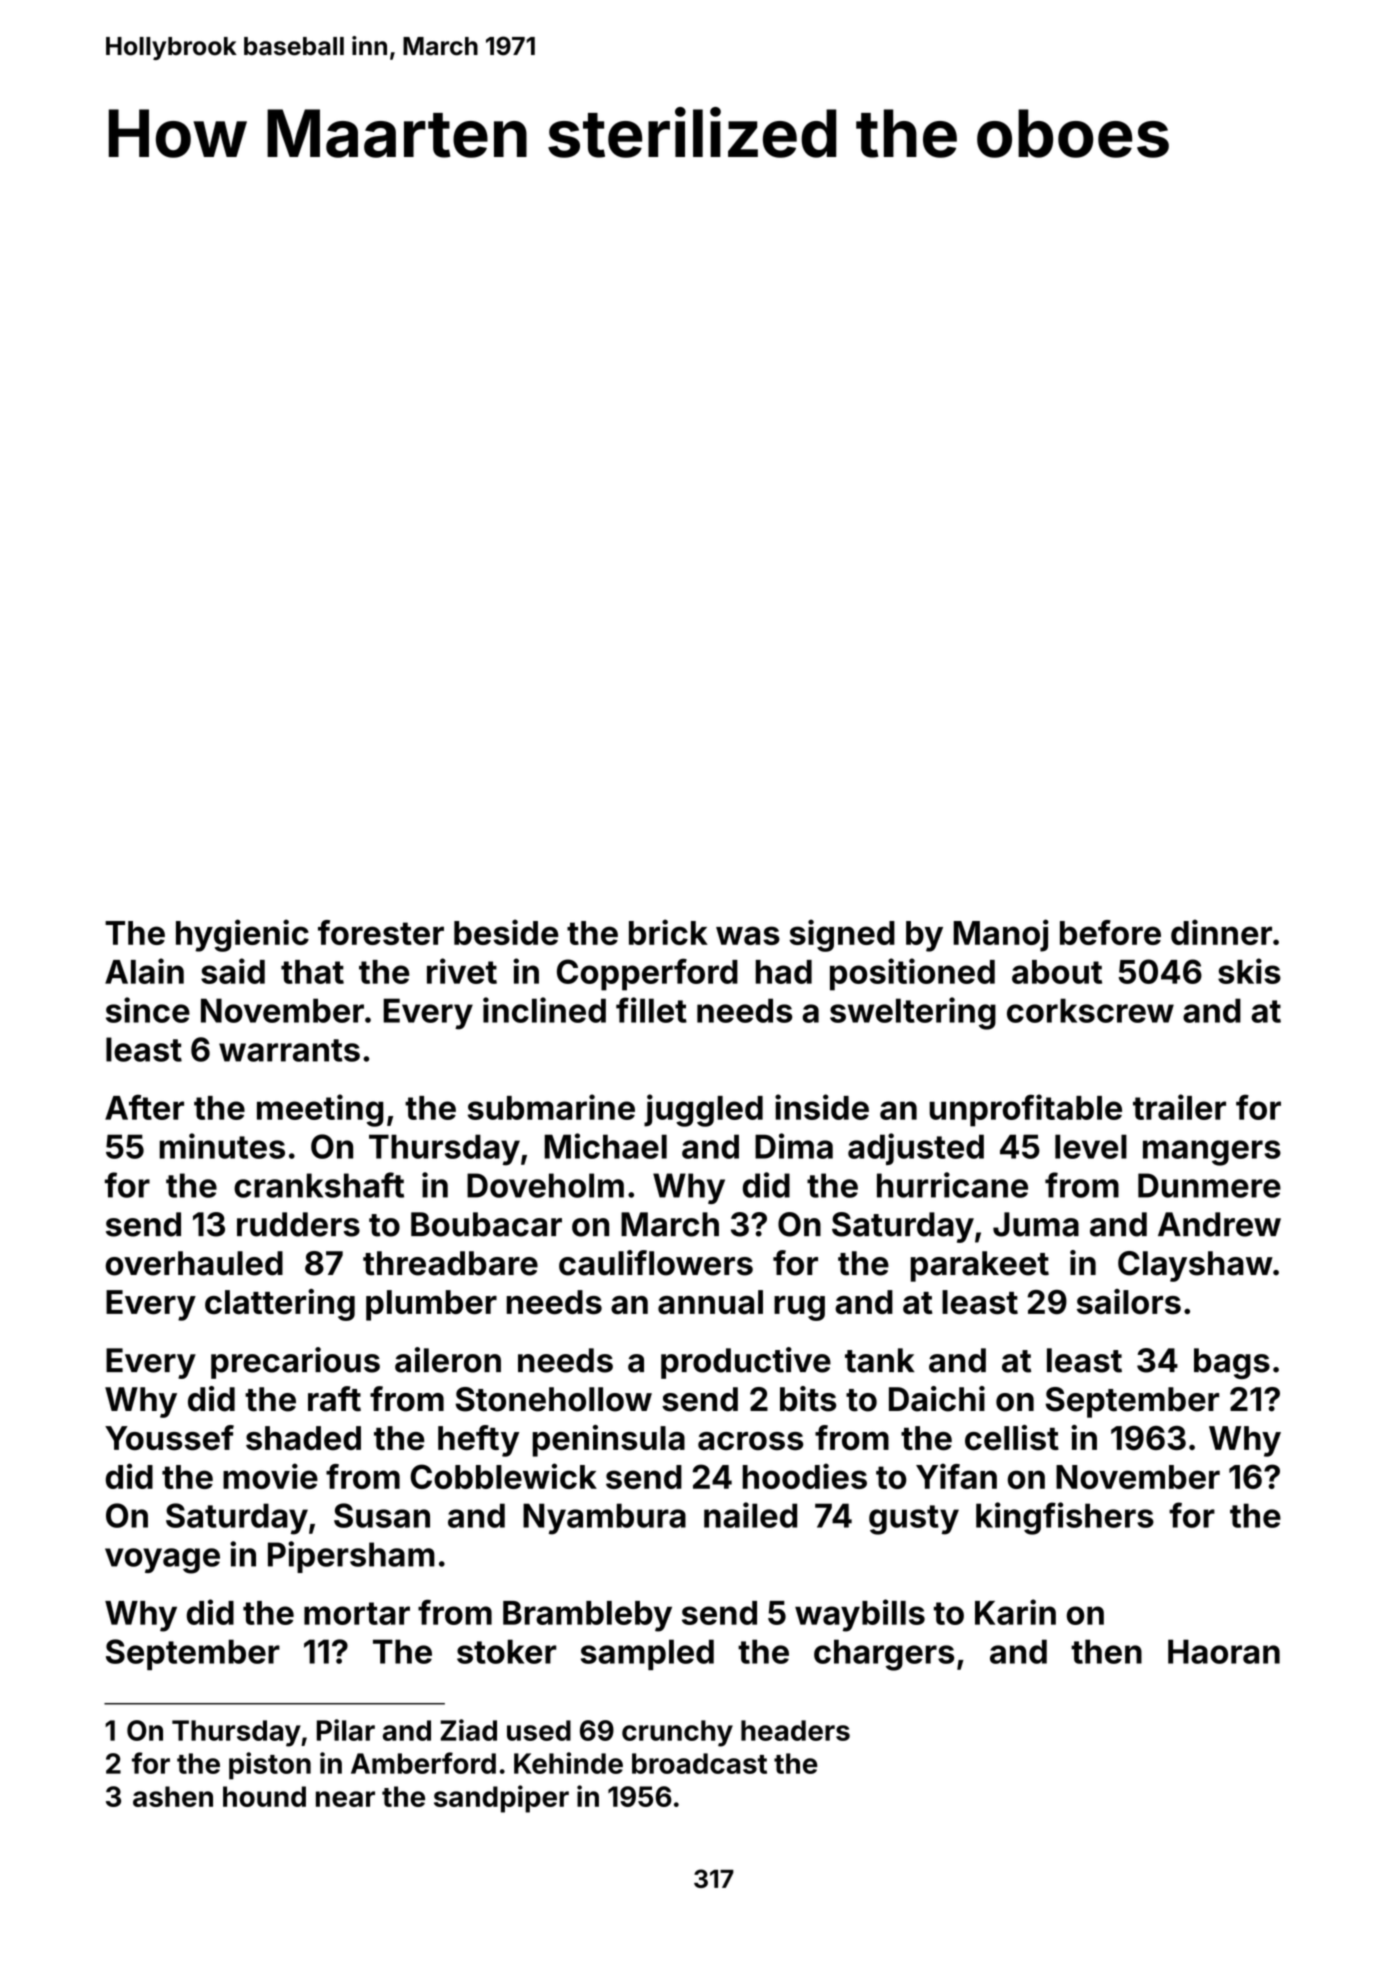 Image resolution: width=1386 pixels, height=1969 pixels. What do you see at coordinates (842, 935) in the screenshot?
I see `signed` at bounding box center [842, 935].
